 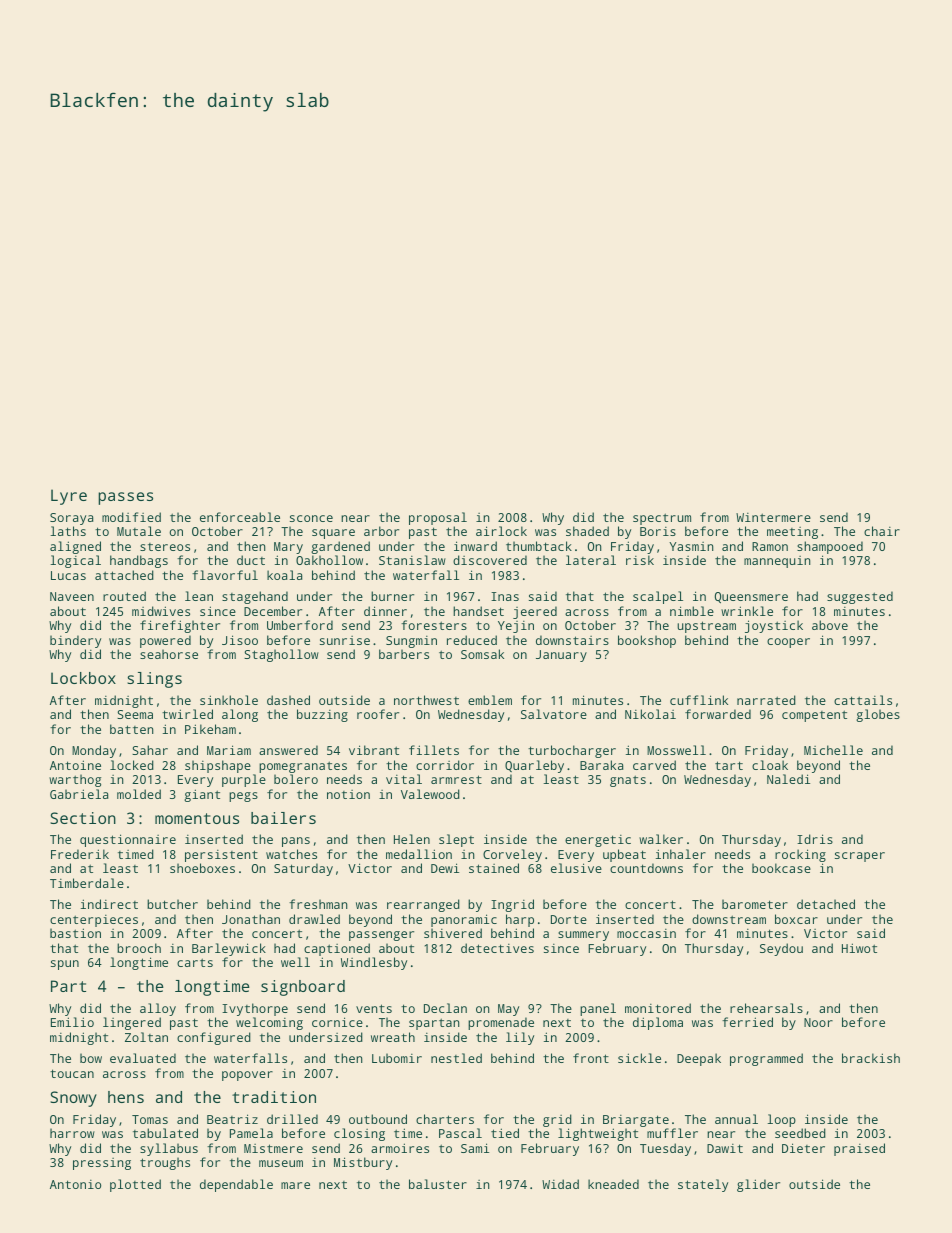 I want to click on outbound, so click(x=378, y=1119).
